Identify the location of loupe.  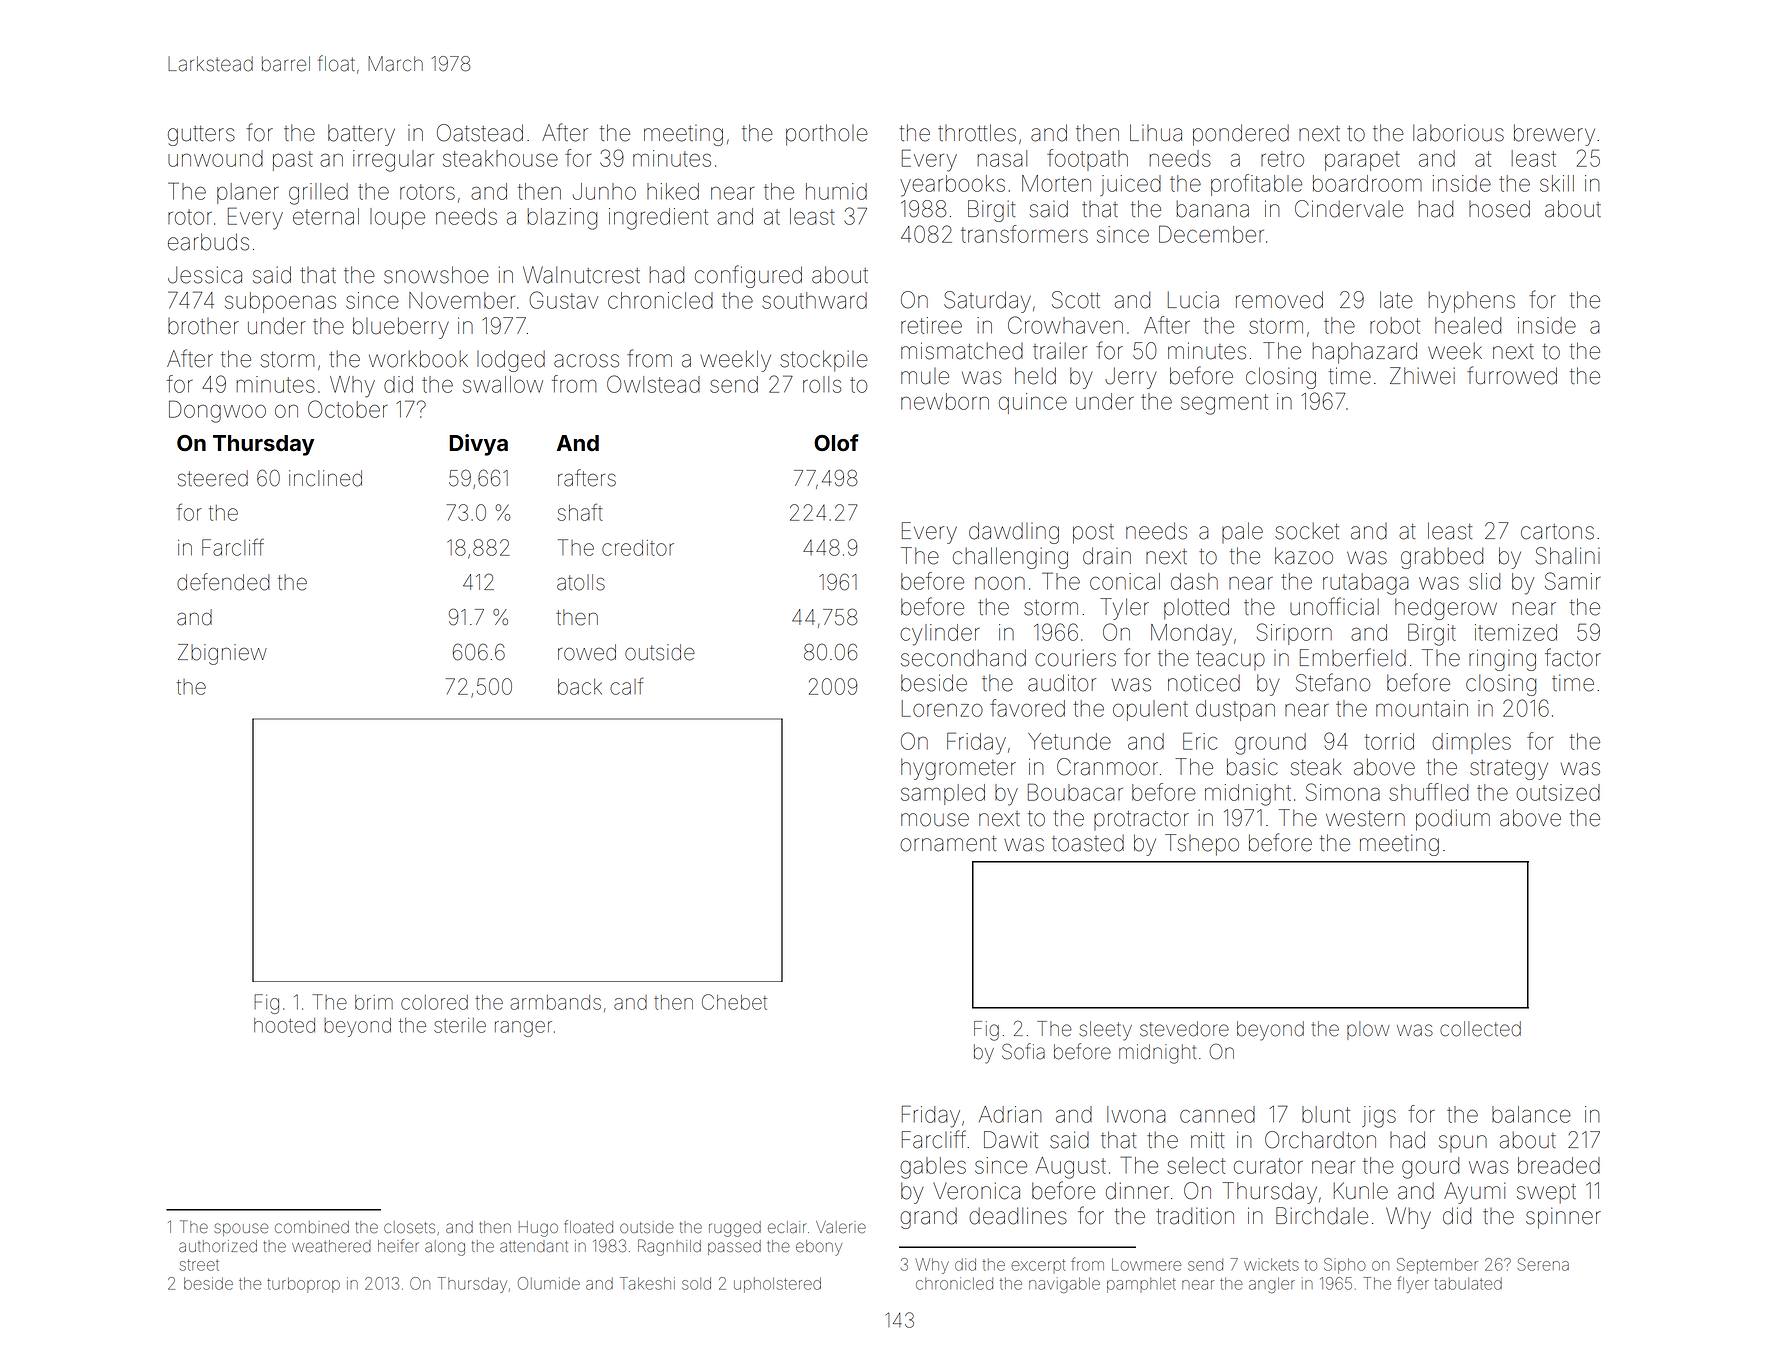
(397, 218).
